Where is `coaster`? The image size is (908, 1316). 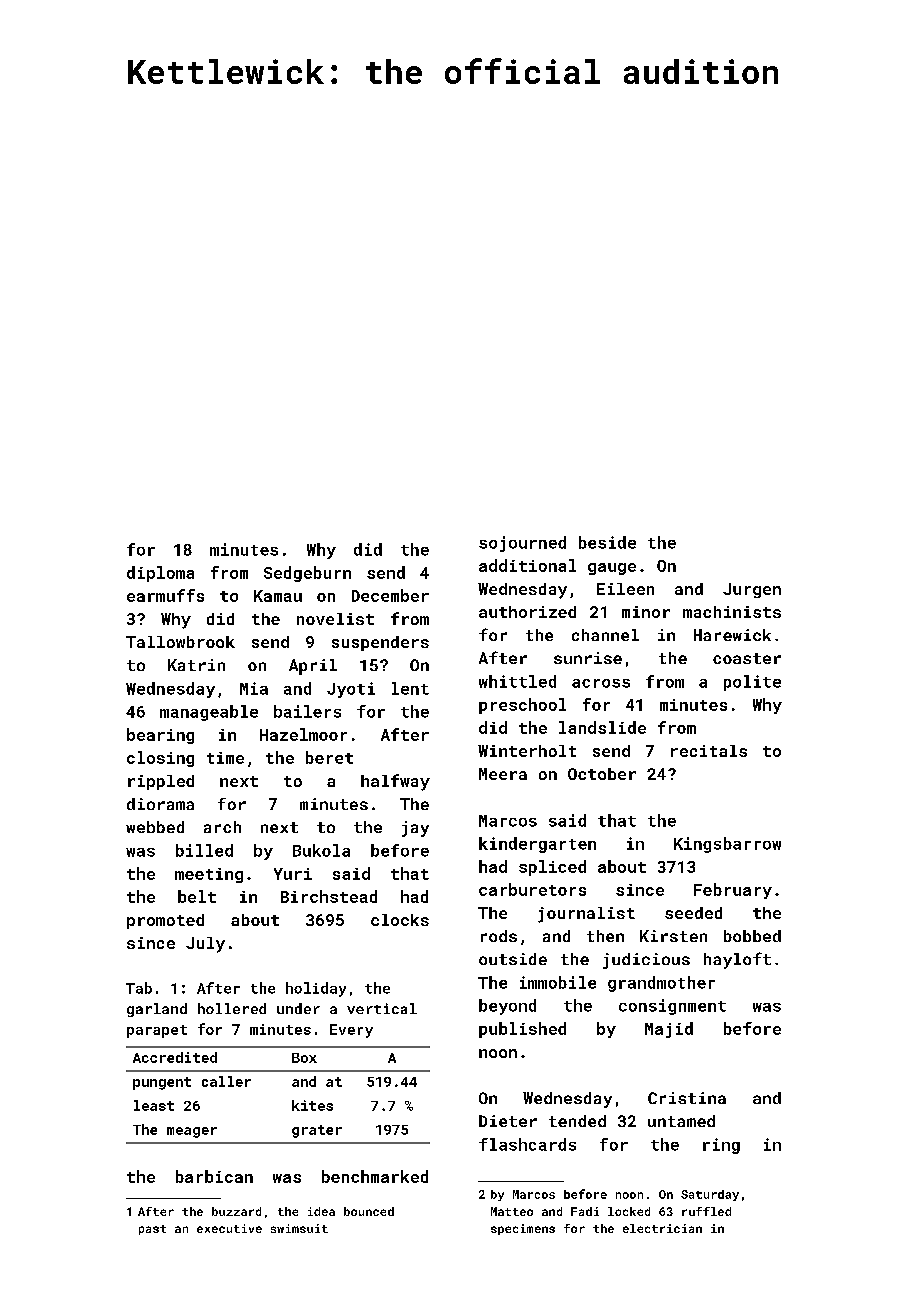 coaster is located at coordinates (747, 658).
